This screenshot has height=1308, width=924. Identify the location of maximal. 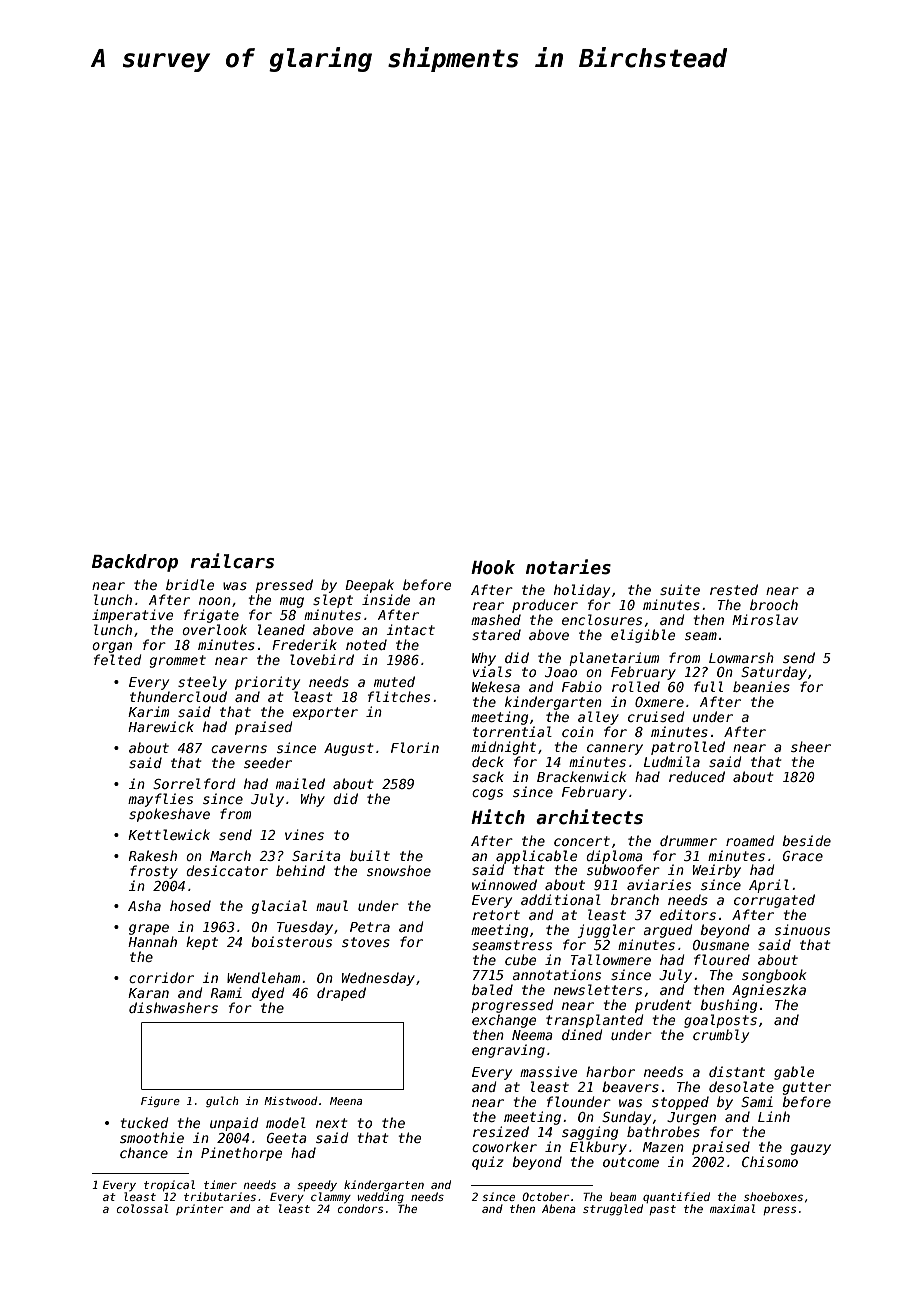
(733, 1208).
